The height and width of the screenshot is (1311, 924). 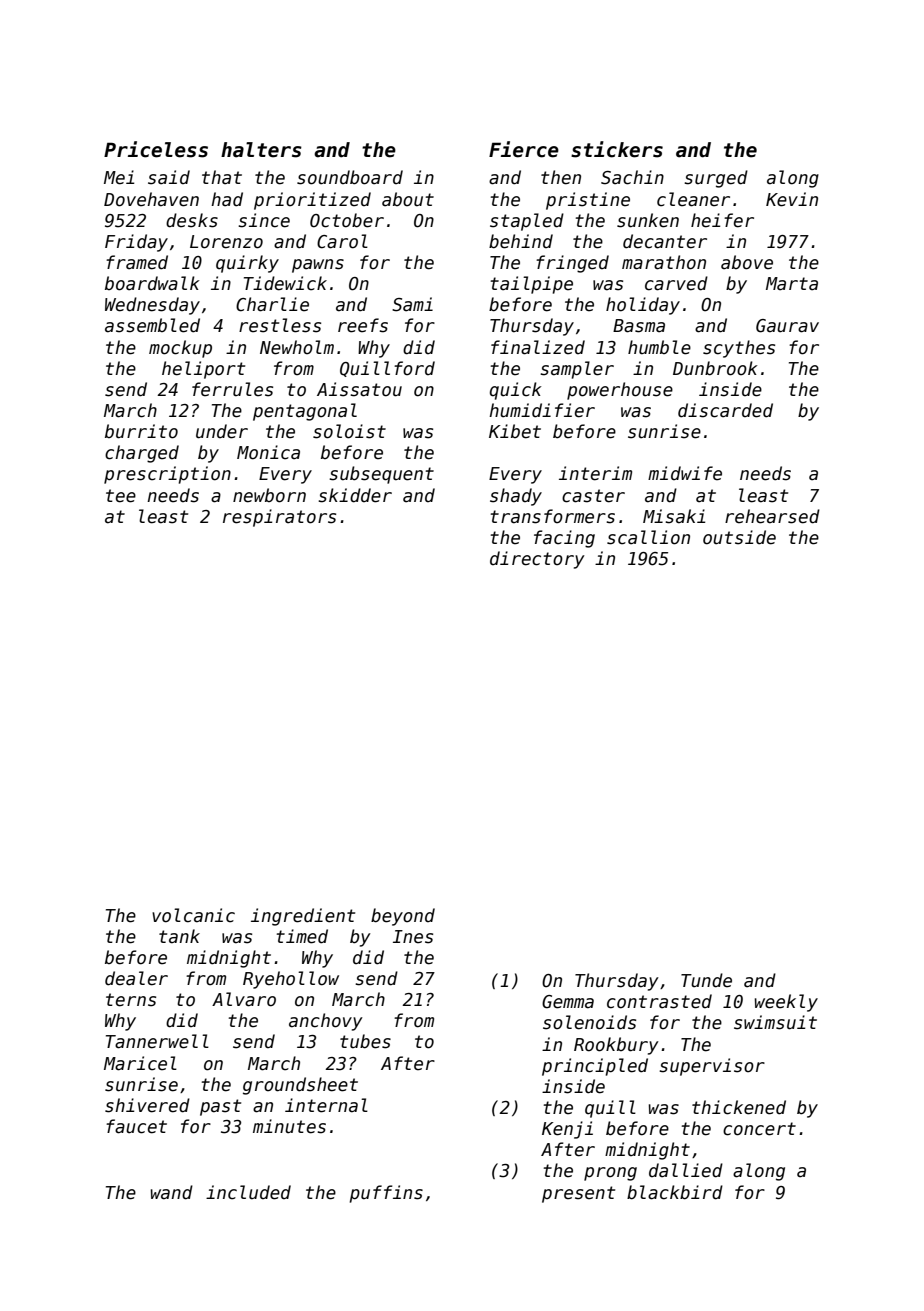 What do you see at coordinates (305, 412) in the screenshot?
I see `pentagonal` at bounding box center [305, 412].
